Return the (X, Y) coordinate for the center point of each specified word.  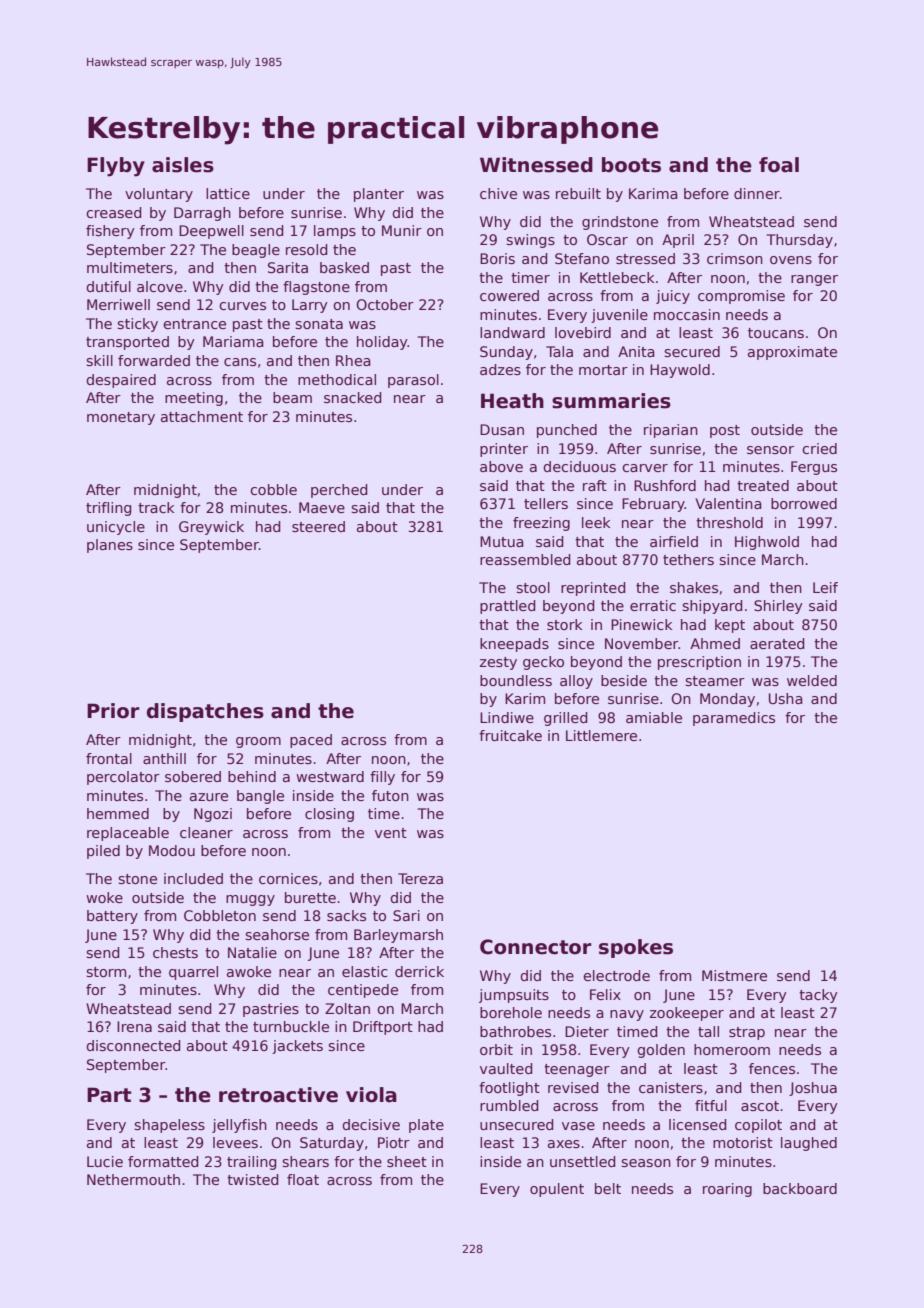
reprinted (593, 589)
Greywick (211, 528)
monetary (121, 418)
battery (112, 917)
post (725, 431)
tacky (818, 996)
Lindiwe (507, 717)
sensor (770, 450)
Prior (113, 711)
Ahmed (715, 643)
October (385, 304)
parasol (413, 381)
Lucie (105, 1161)
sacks (346, 915)
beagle (256, 251)
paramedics (734, 719)
